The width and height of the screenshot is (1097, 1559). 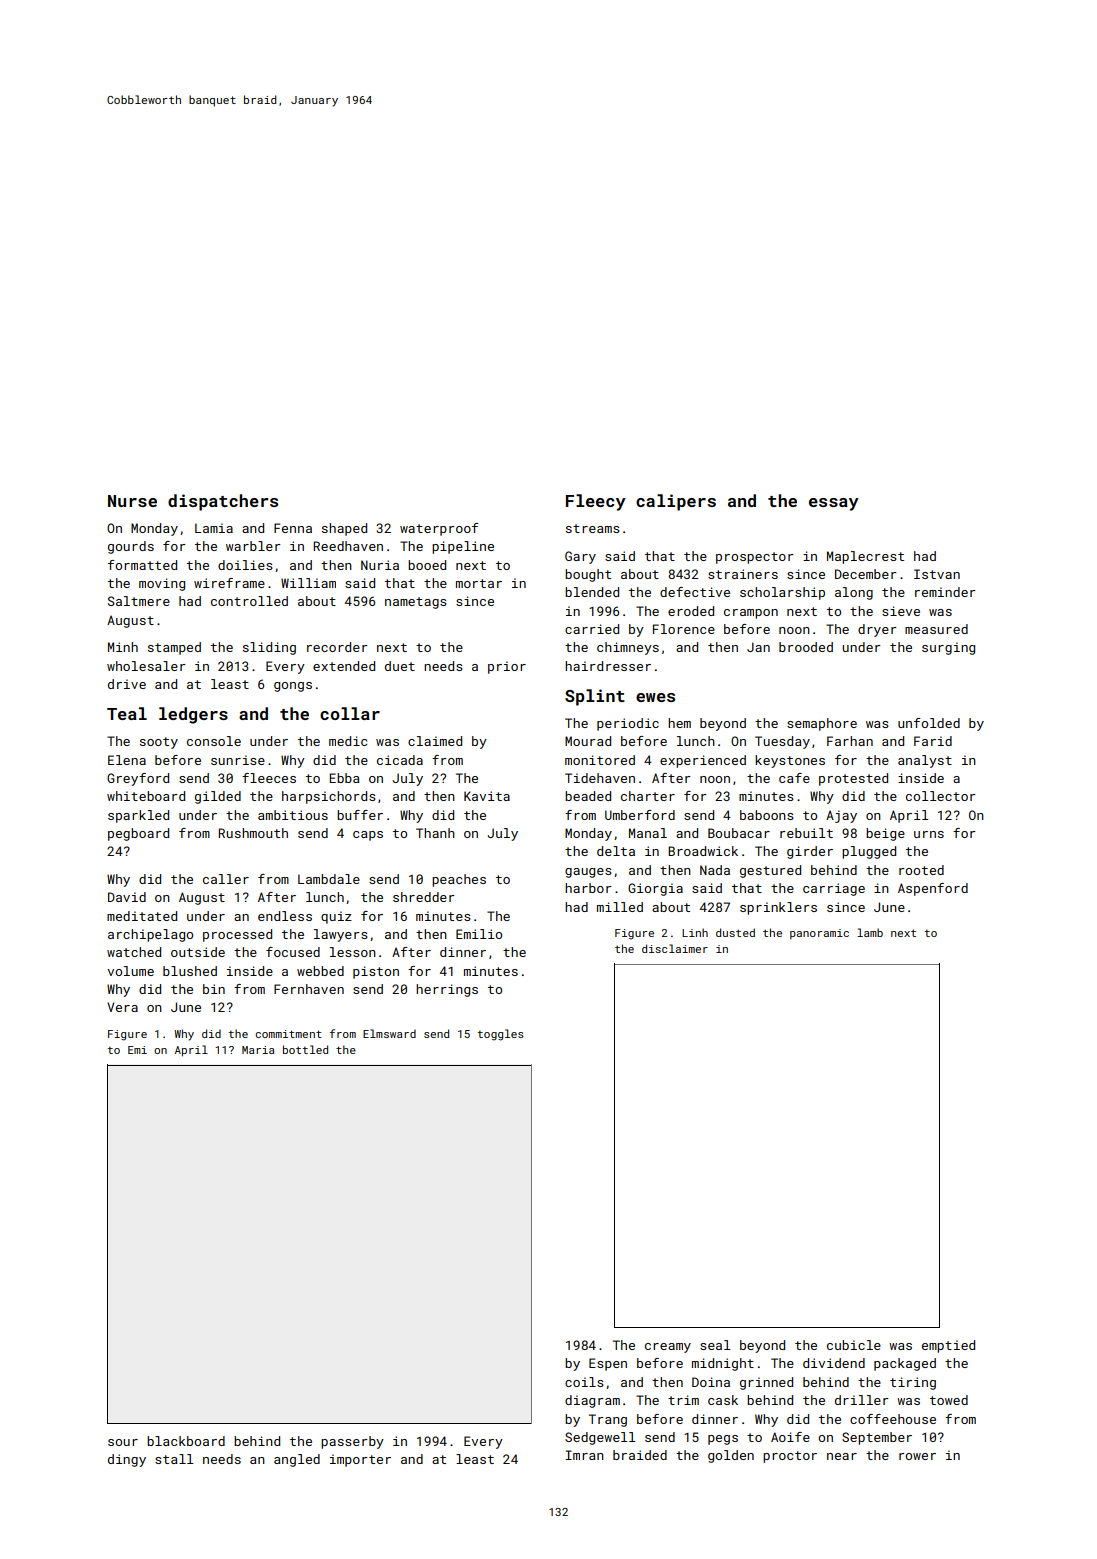 What do you see at coordinates (501, 1035) in the screenshot?
I see `toggles` at bounding box center [501, 1035].
